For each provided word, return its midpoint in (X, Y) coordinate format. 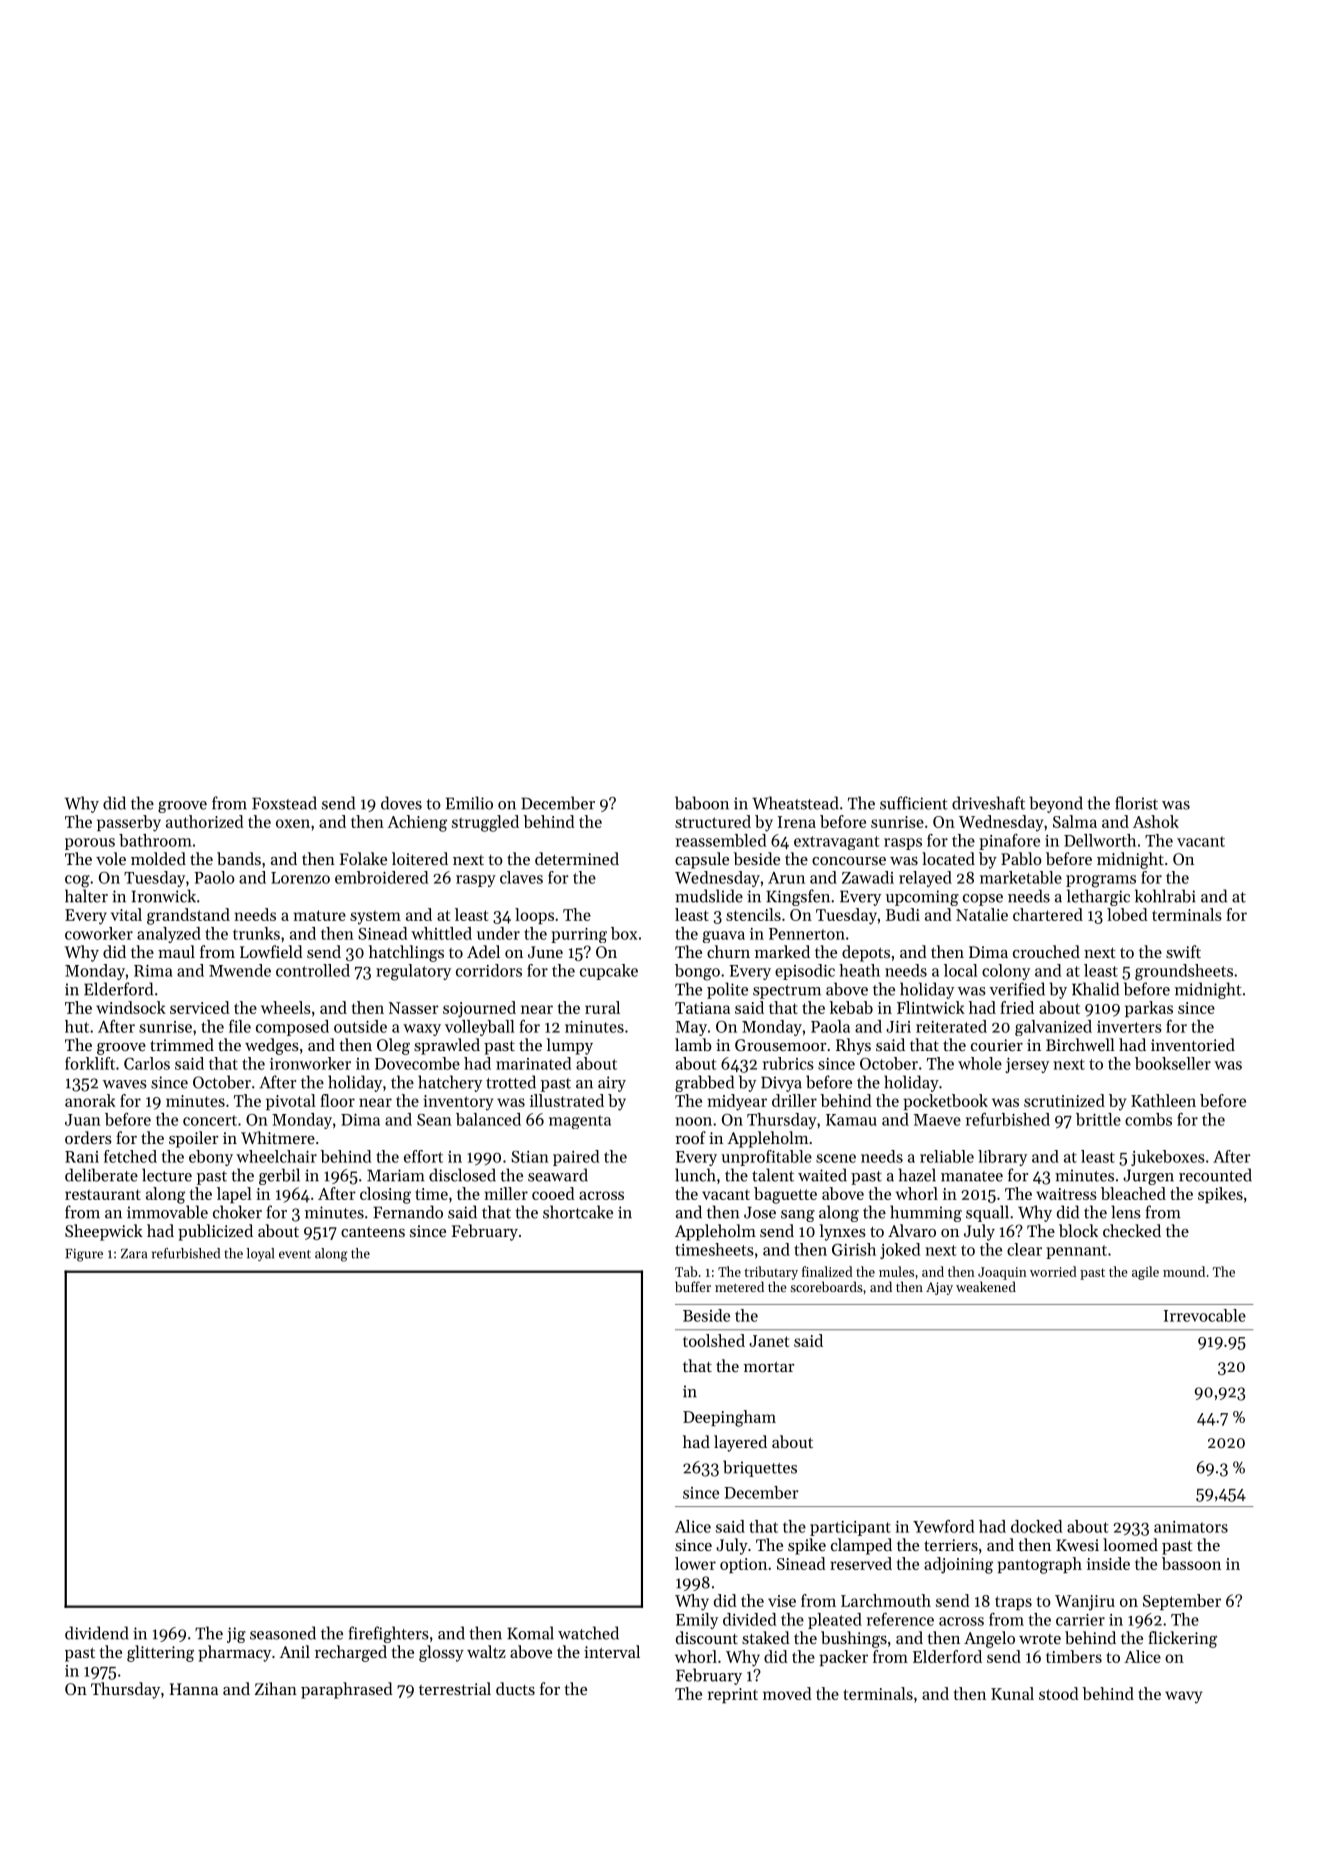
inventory (458, 1103)
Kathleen (1163, 1100)
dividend (97, 1633)
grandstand (188, 916)
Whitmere (278, 1137)
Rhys (853, 1046)
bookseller (1173, 1063)
